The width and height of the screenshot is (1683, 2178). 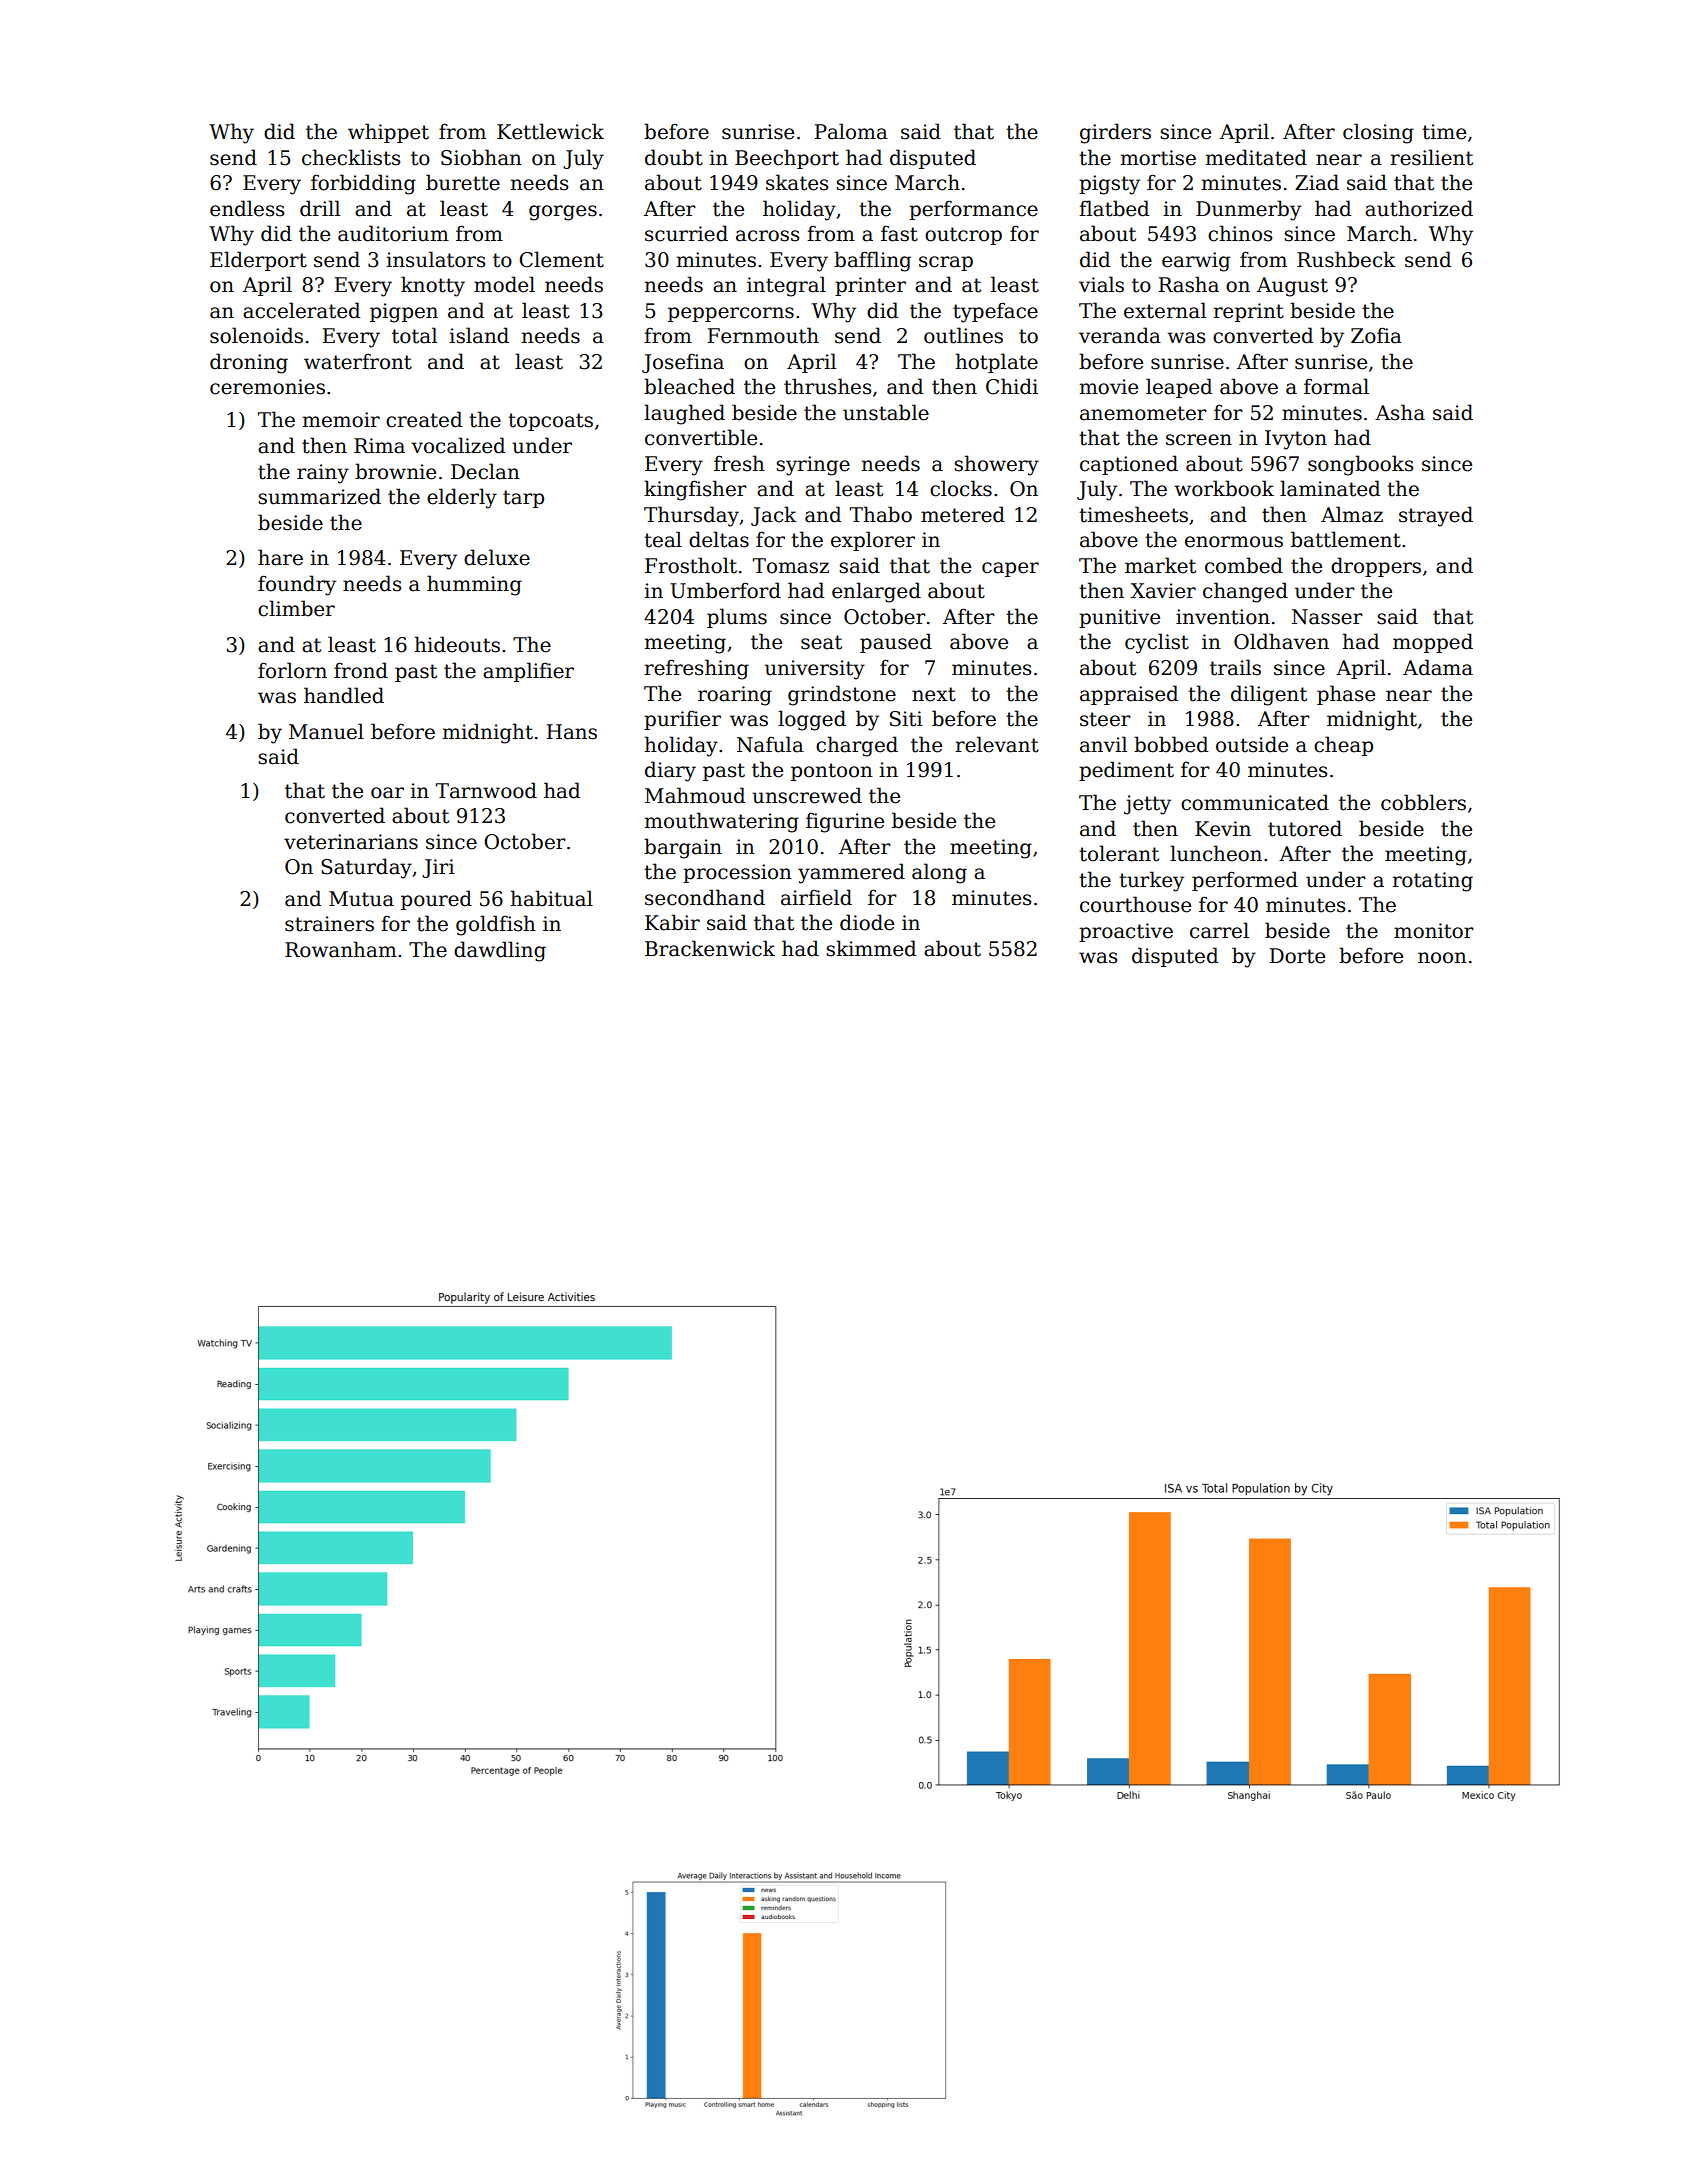 What do you see at coordinates (683, 363) in the screenshot?
I see `Josefina` at bounding box center [683, 363].
